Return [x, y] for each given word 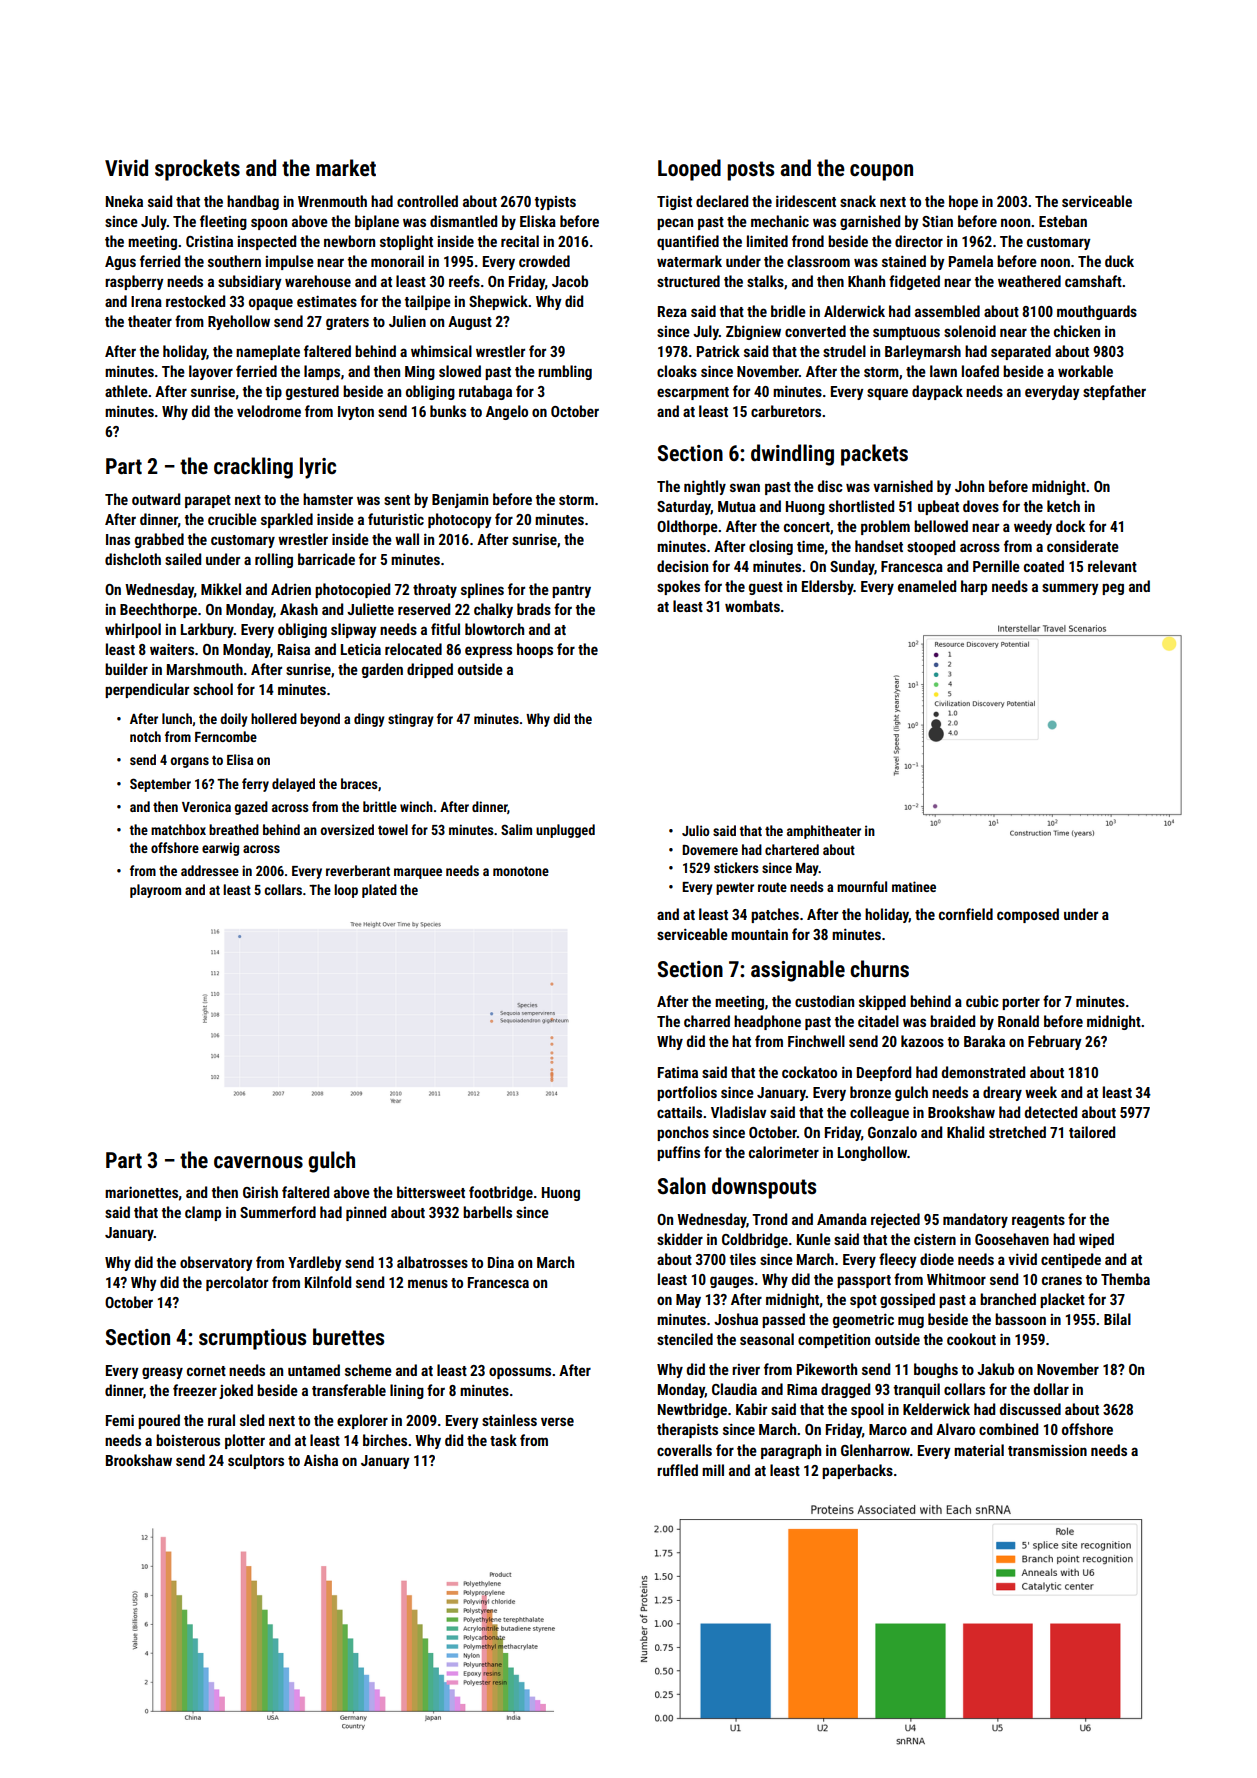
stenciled [685, 1339]
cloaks [677, 371]
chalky [493, 610]
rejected [895, 1220]
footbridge [501, 1193]
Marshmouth [205, 669]
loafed [980, 371]
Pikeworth [827, 1369]
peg [1113, 589]
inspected [267, 242]
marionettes [141, 1192]
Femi [120, 1420]
